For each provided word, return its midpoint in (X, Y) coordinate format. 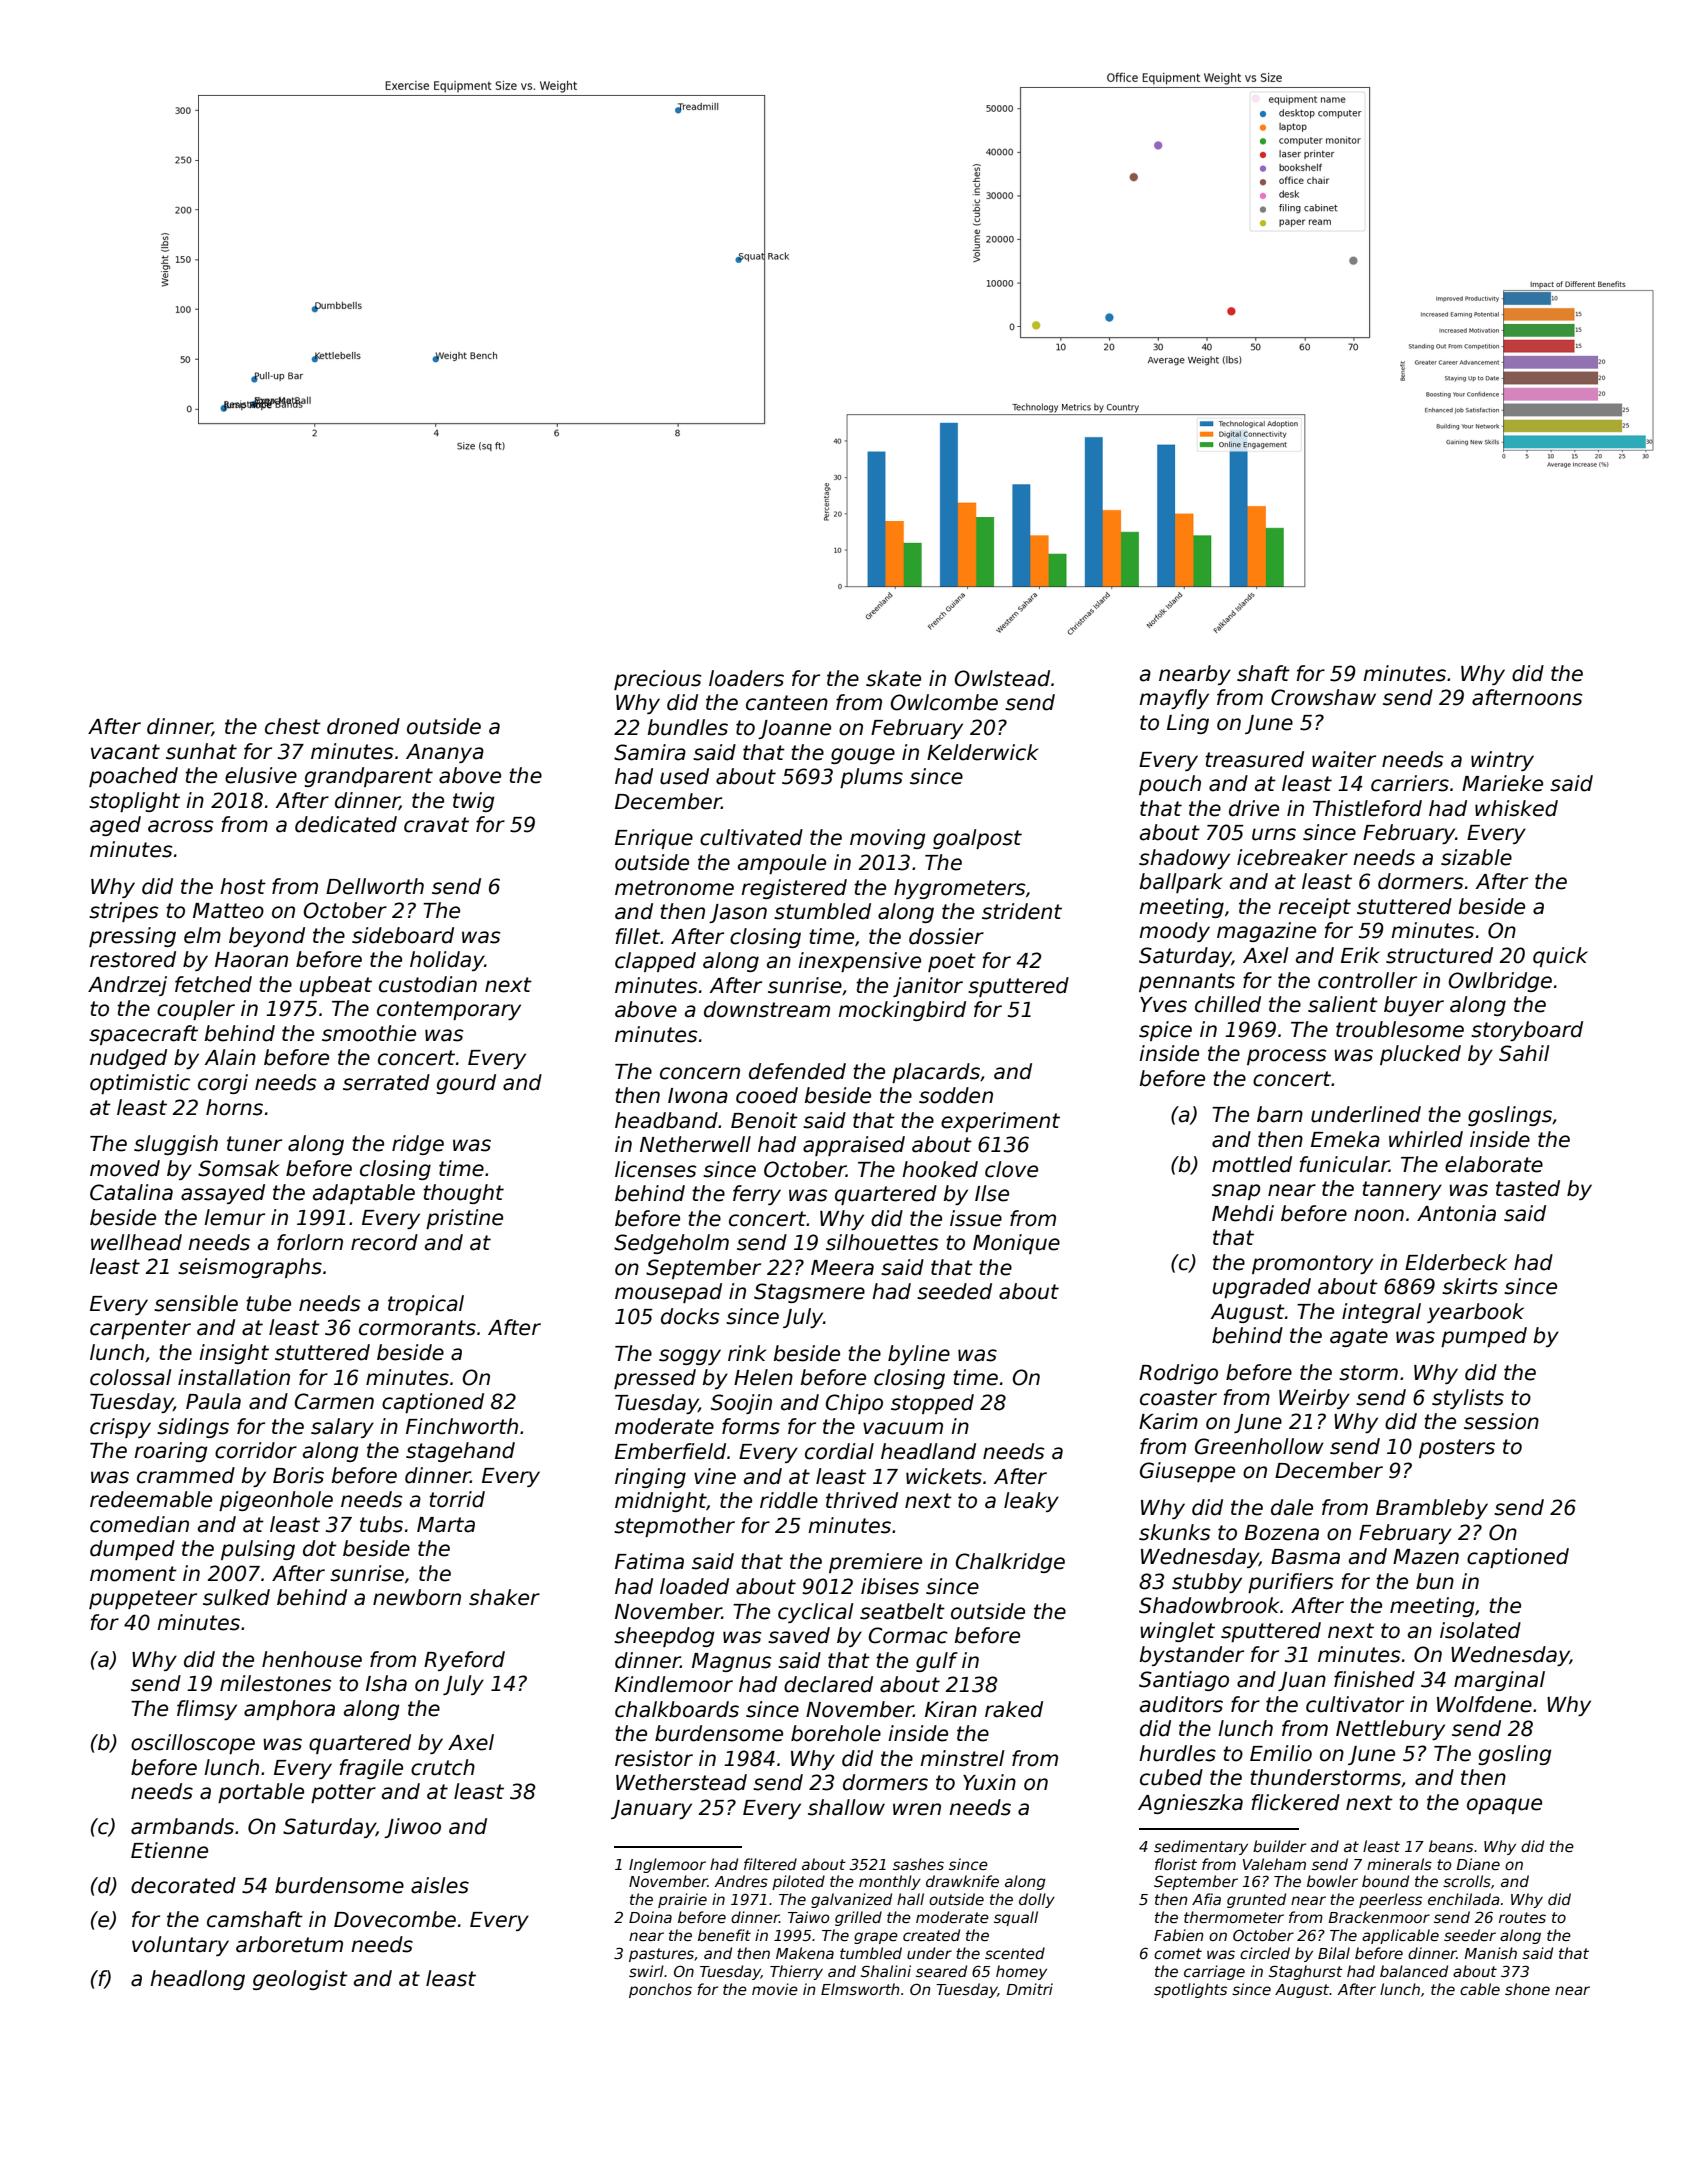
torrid (457, 1499)
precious (657, 680)
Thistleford (1367, 808)
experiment (1000, 1122)
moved (125, 1168)
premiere (875, 1563)
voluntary (180, 1946)
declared (828, 1684)
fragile (371, 1769)
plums (871, 778)
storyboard (1527, 1031)
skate (893, 678)
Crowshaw (1323, 697)
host (243, 886)
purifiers (1290, 1583)
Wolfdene (1484, 1704)
